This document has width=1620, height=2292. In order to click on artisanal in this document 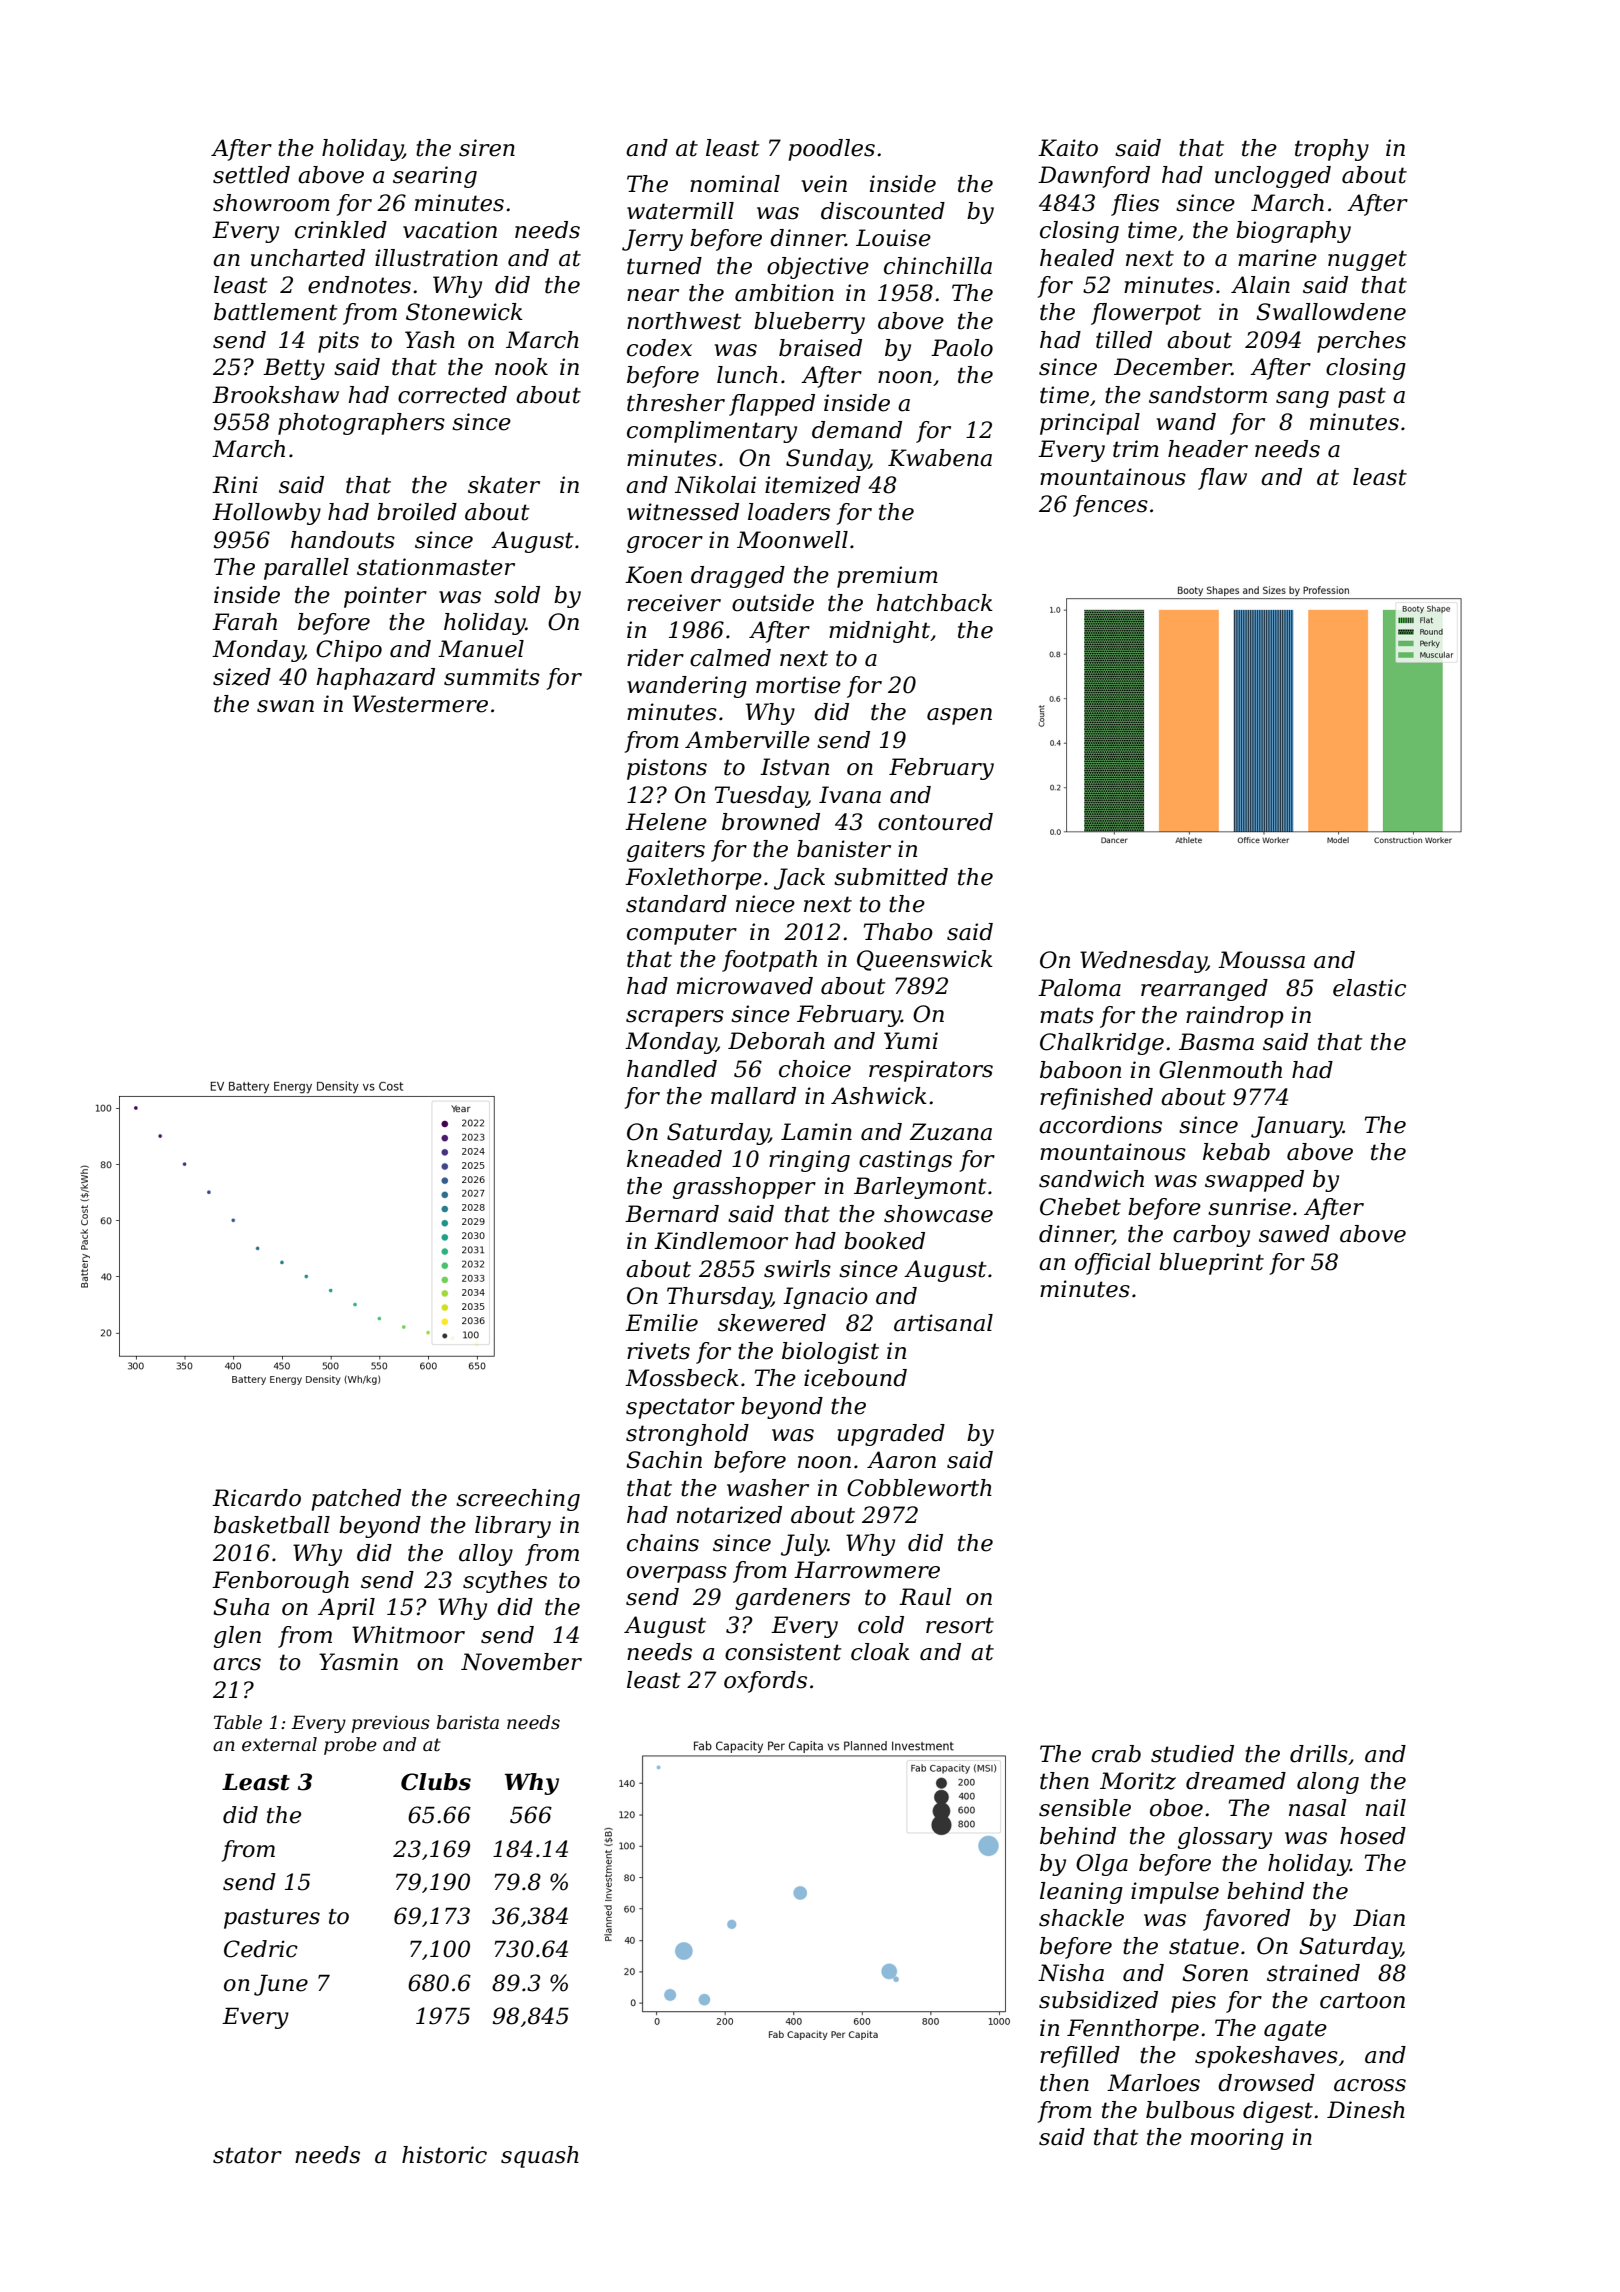, I will do `click(943, 1323)`.
